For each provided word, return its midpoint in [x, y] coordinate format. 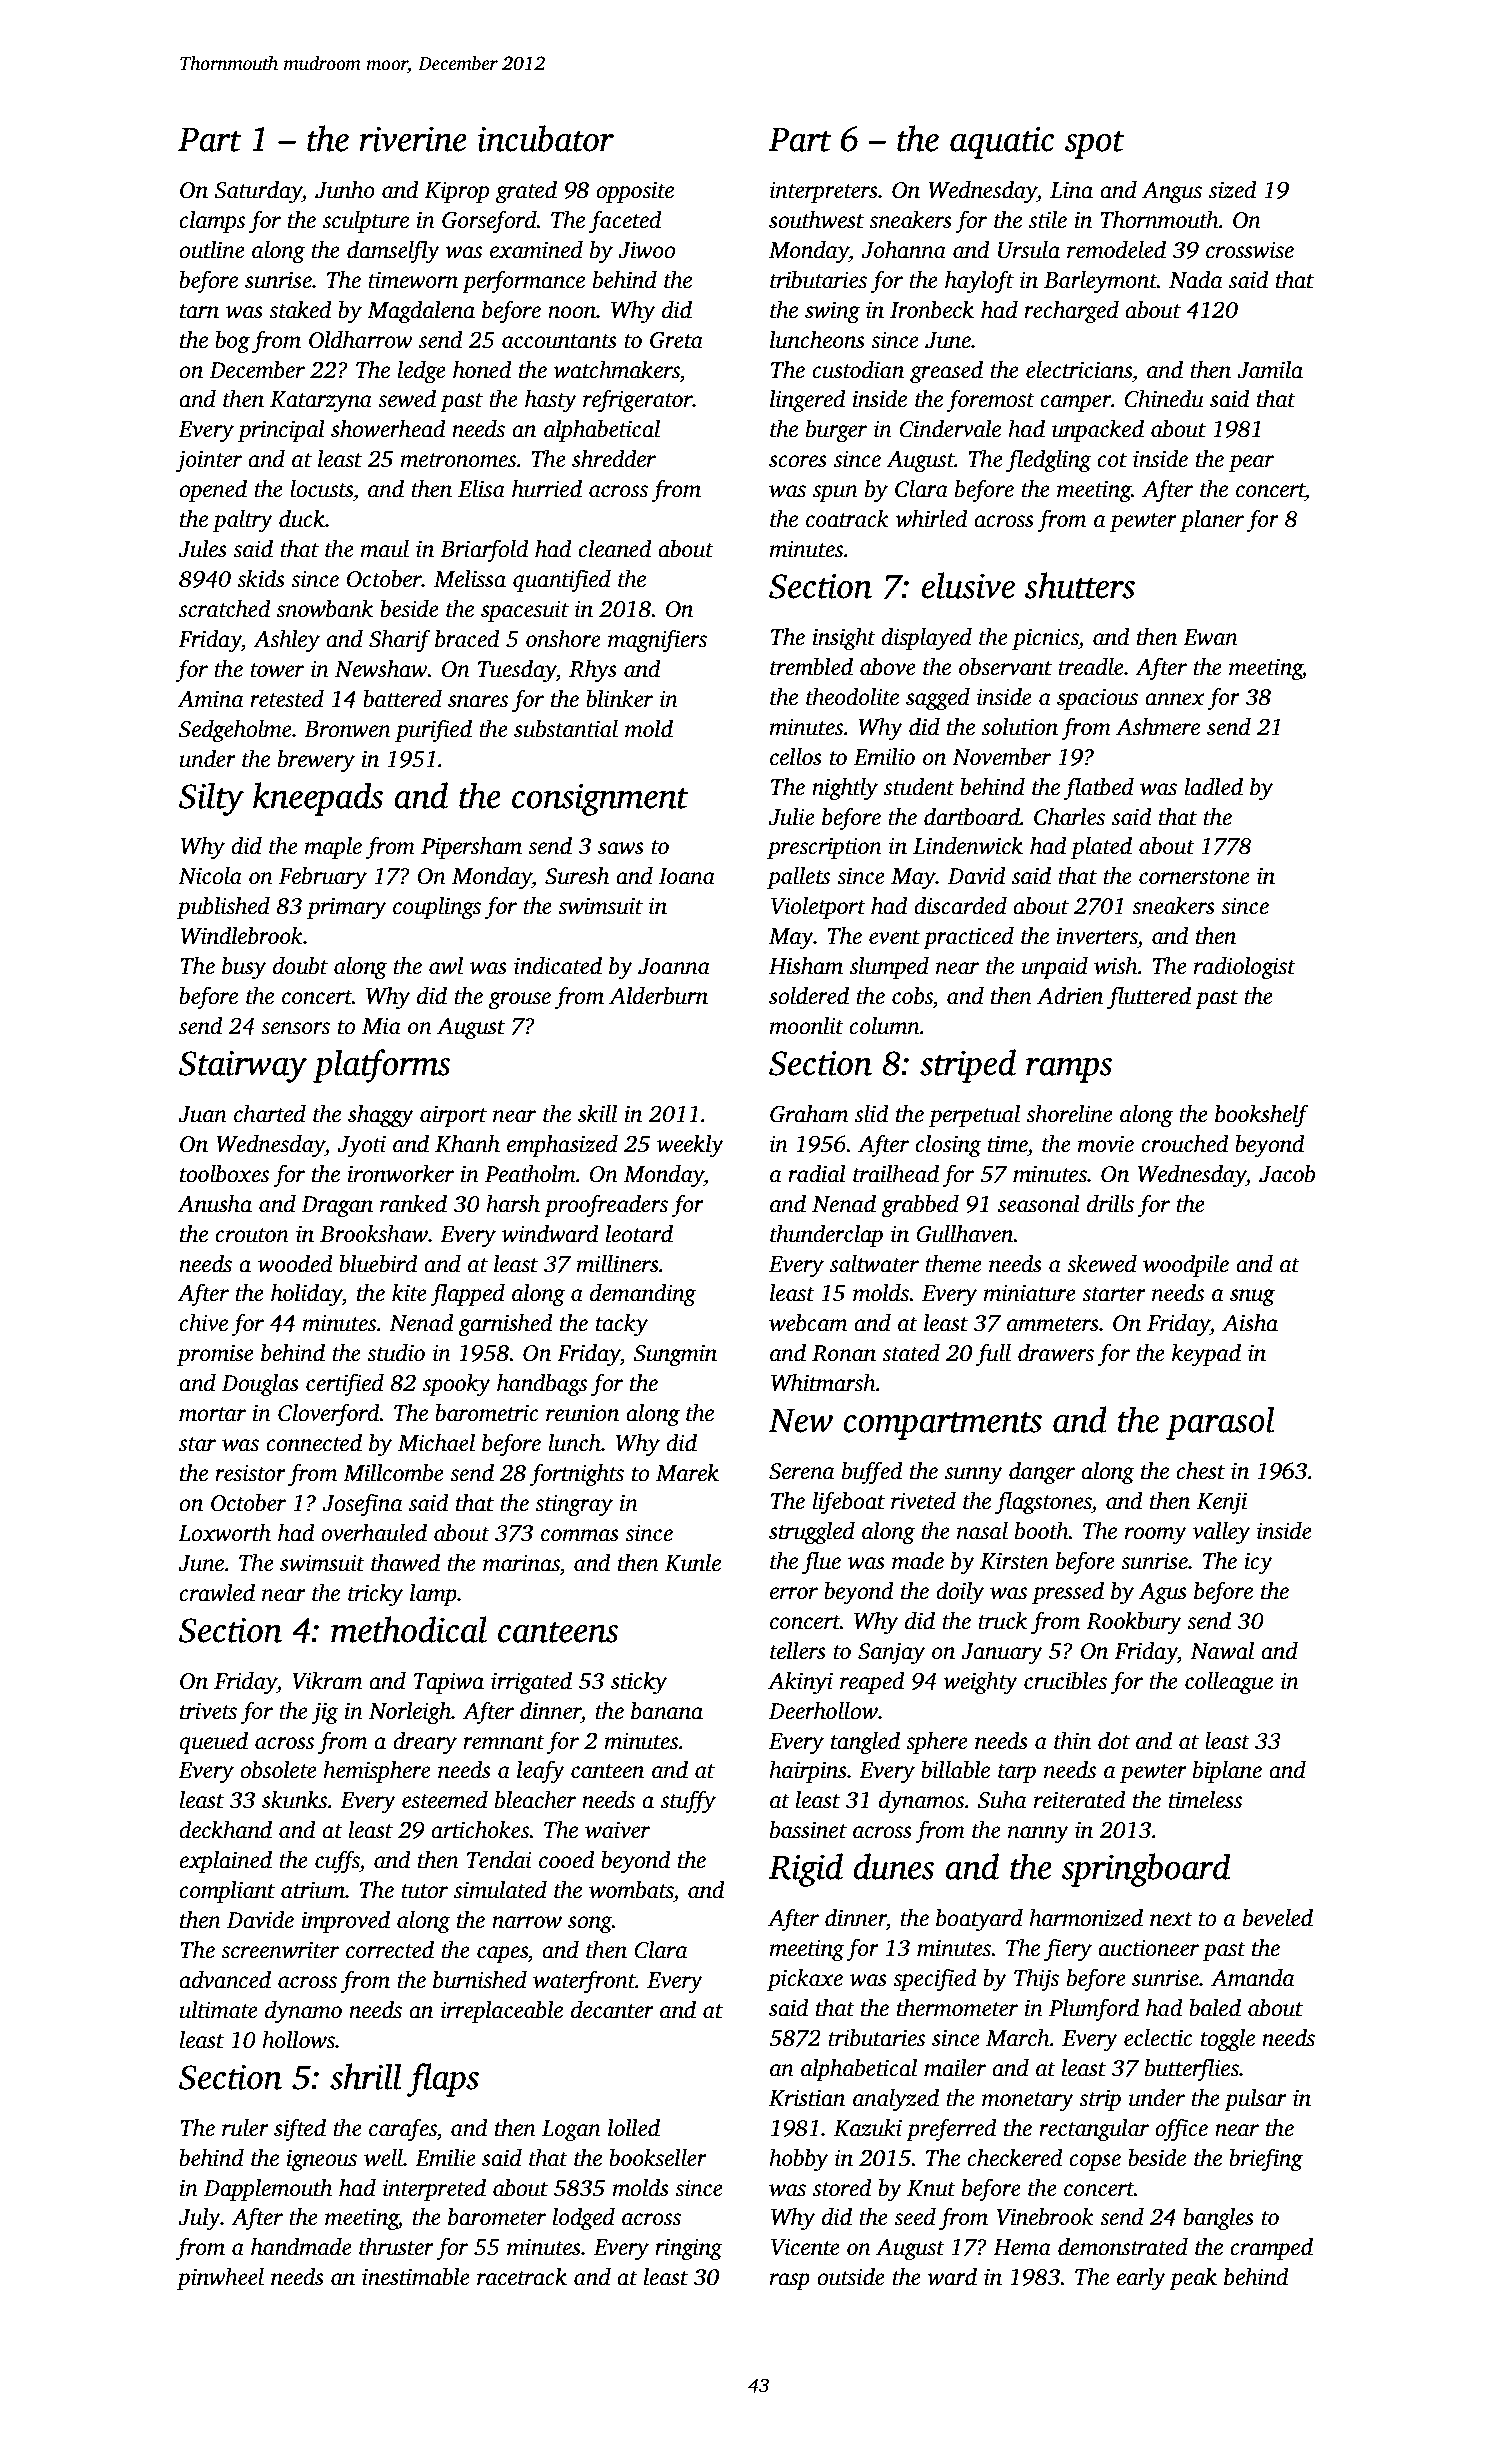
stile [1048, 220]
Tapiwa [449, 1683]
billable [955, 1770]
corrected [390, 1950]
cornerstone [1194, 877]
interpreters [824, 192]
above [888, 667]
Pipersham [471, 848]
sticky [639, 1683]
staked [300, 310]
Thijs [1036, 1980]
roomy [1156, 1536]
